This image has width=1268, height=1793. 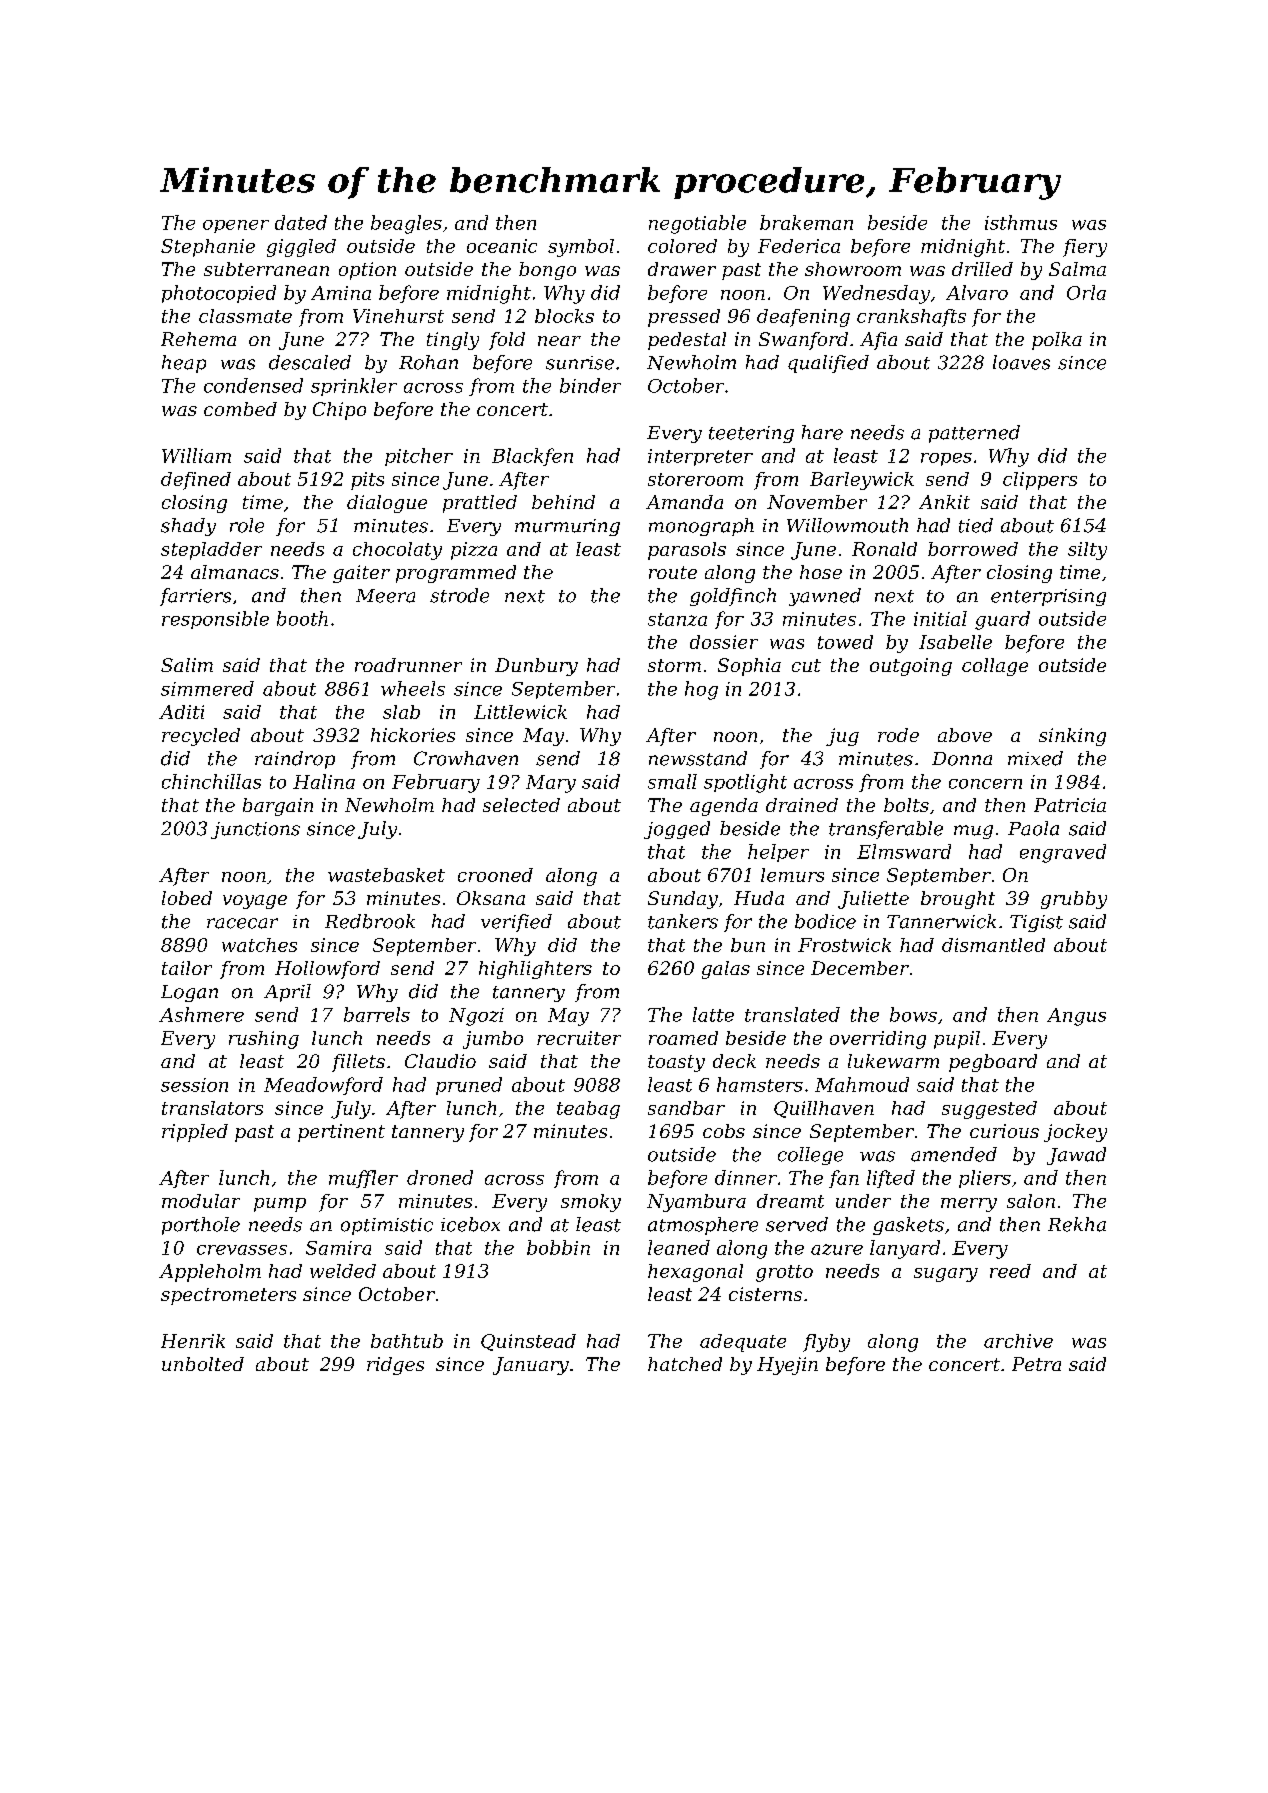 What do you see at coordinates (363, 1179) in the image?
I see `muffler` at bounding box center [363, 1179].
